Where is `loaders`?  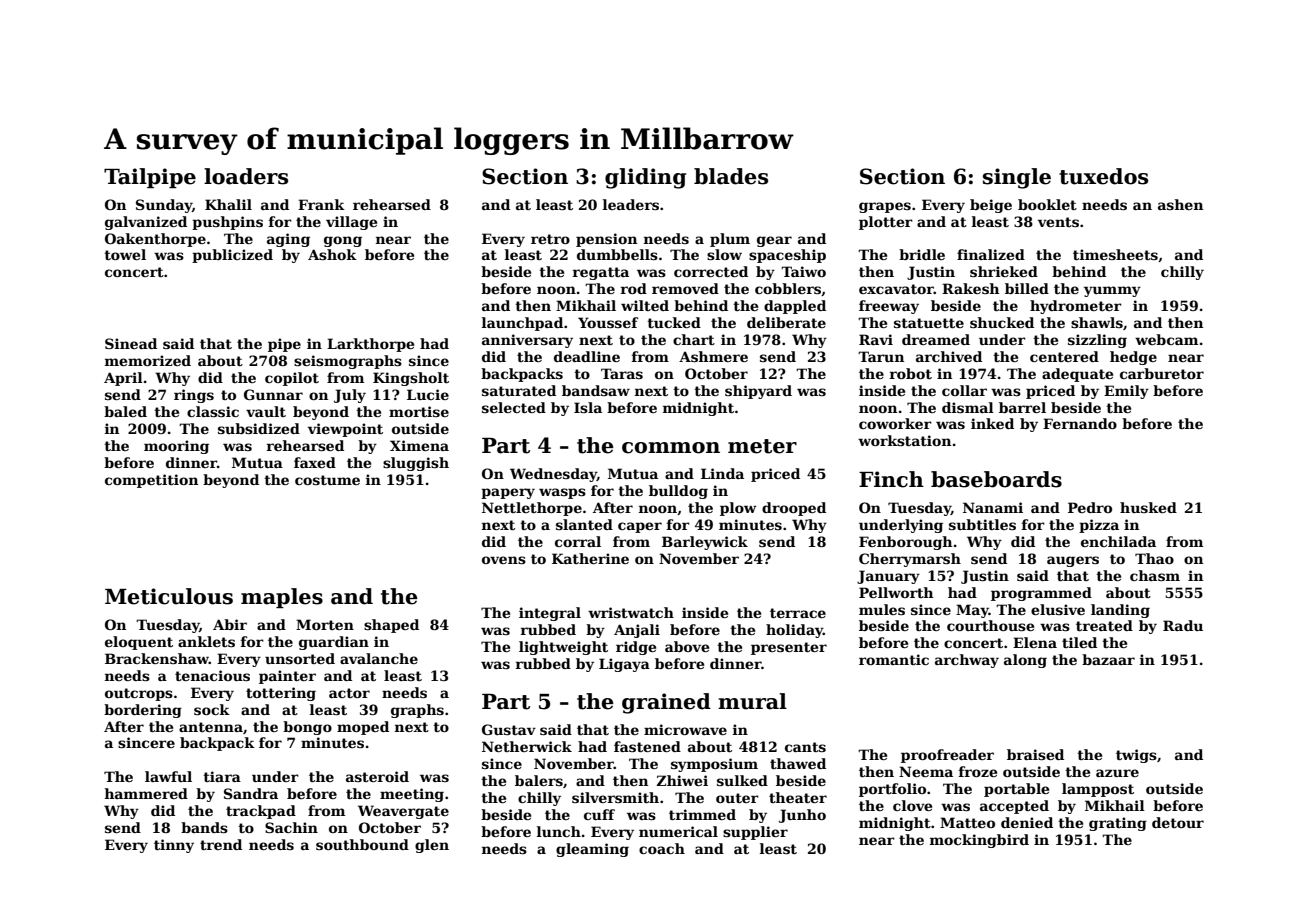
loaders is located at coordinates (246, 176).
